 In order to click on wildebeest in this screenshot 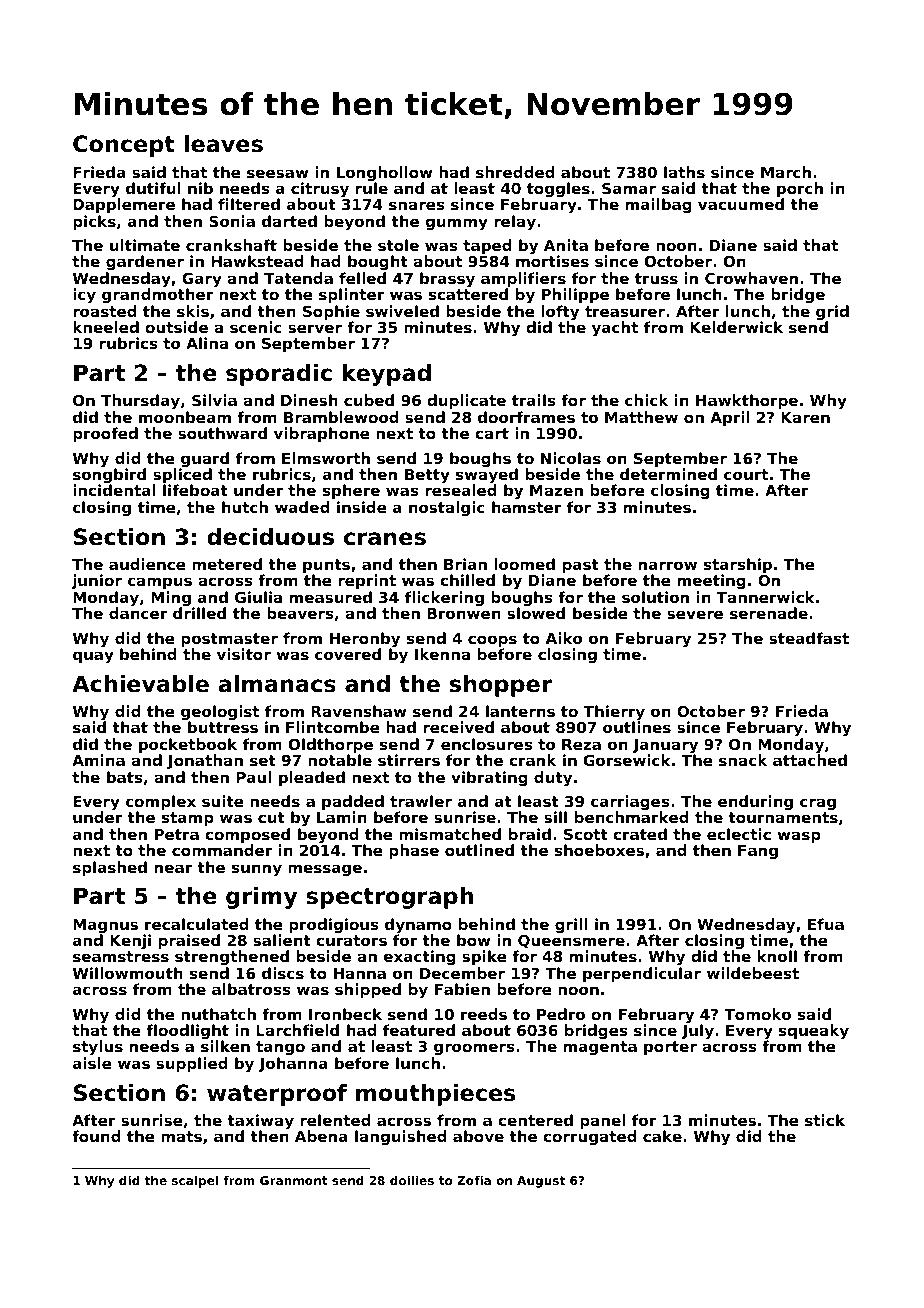, I will do `click(753, 973)`.
